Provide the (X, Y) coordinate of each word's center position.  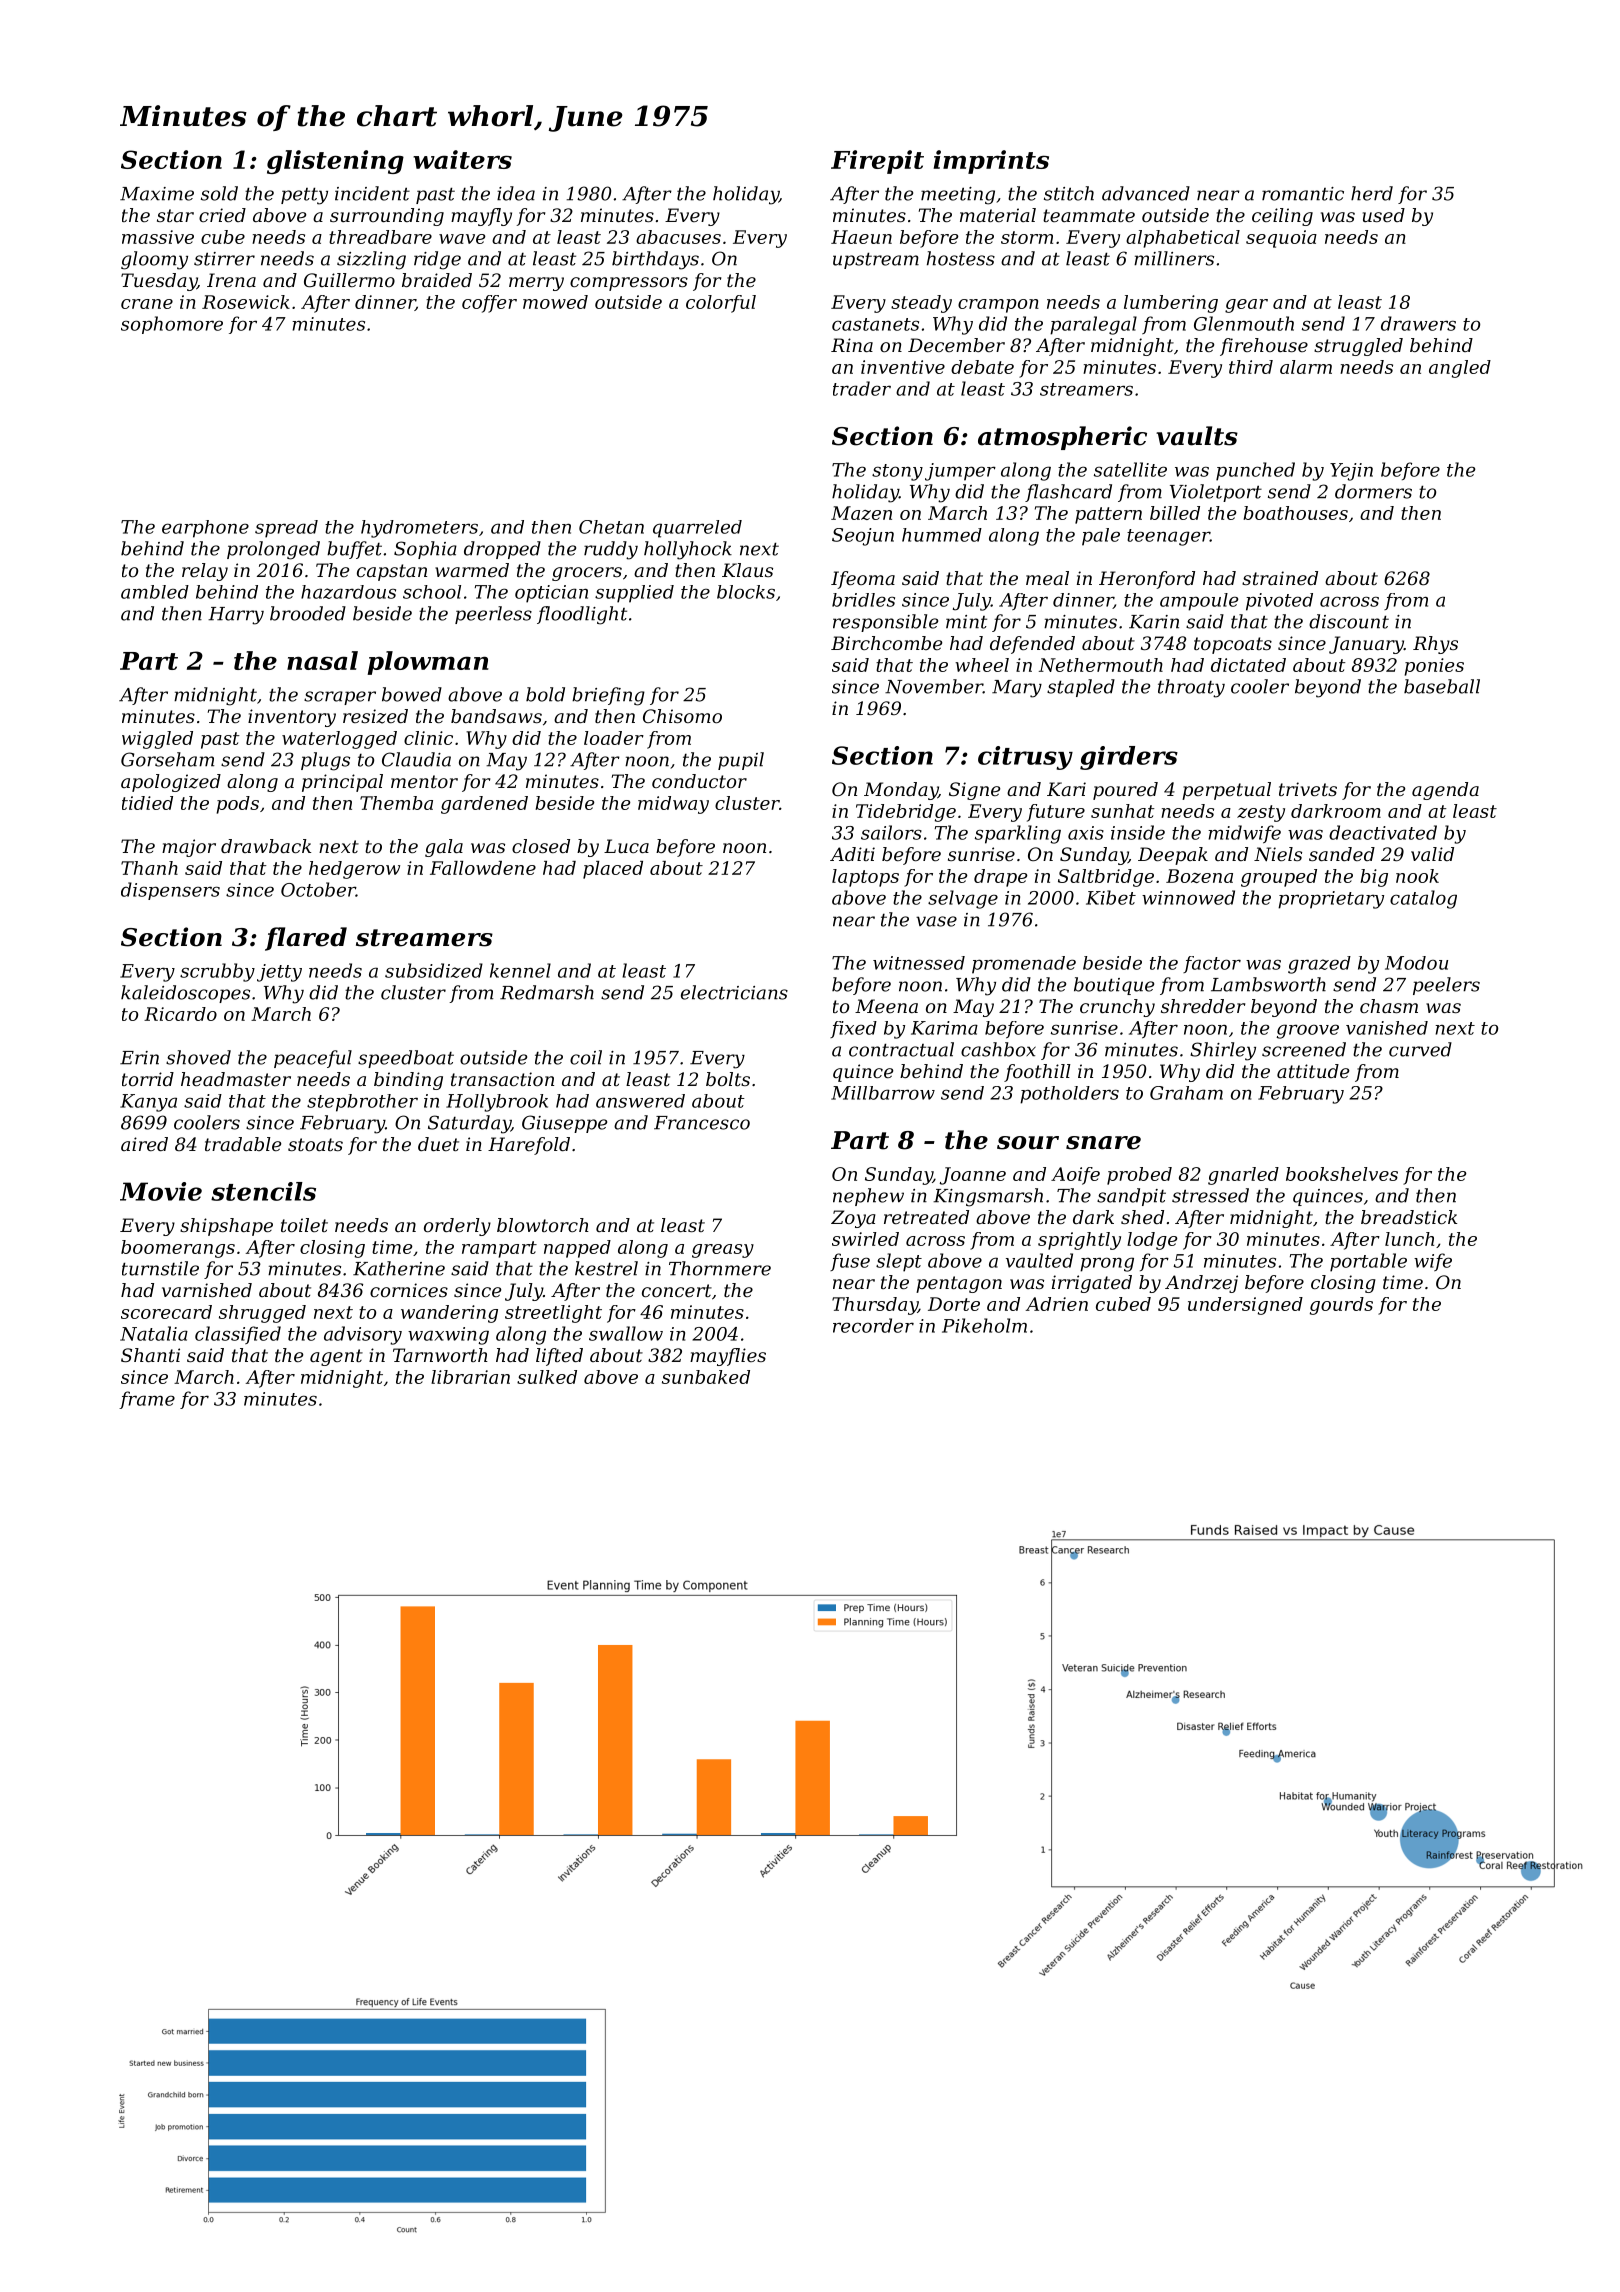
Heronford (1147, 580)
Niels (1278, 854)
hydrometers (419, 529)
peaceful (313, 1059)
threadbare (380, 237)
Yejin (1351, 472)
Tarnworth (440, 1355)
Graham (1186, 1093)
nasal (322, 660)
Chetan (611, 527)
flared (306, 939)
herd (1372, 193)
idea (516, 193)
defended (1032, 645)
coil (586, 1057)
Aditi (852, 854)
